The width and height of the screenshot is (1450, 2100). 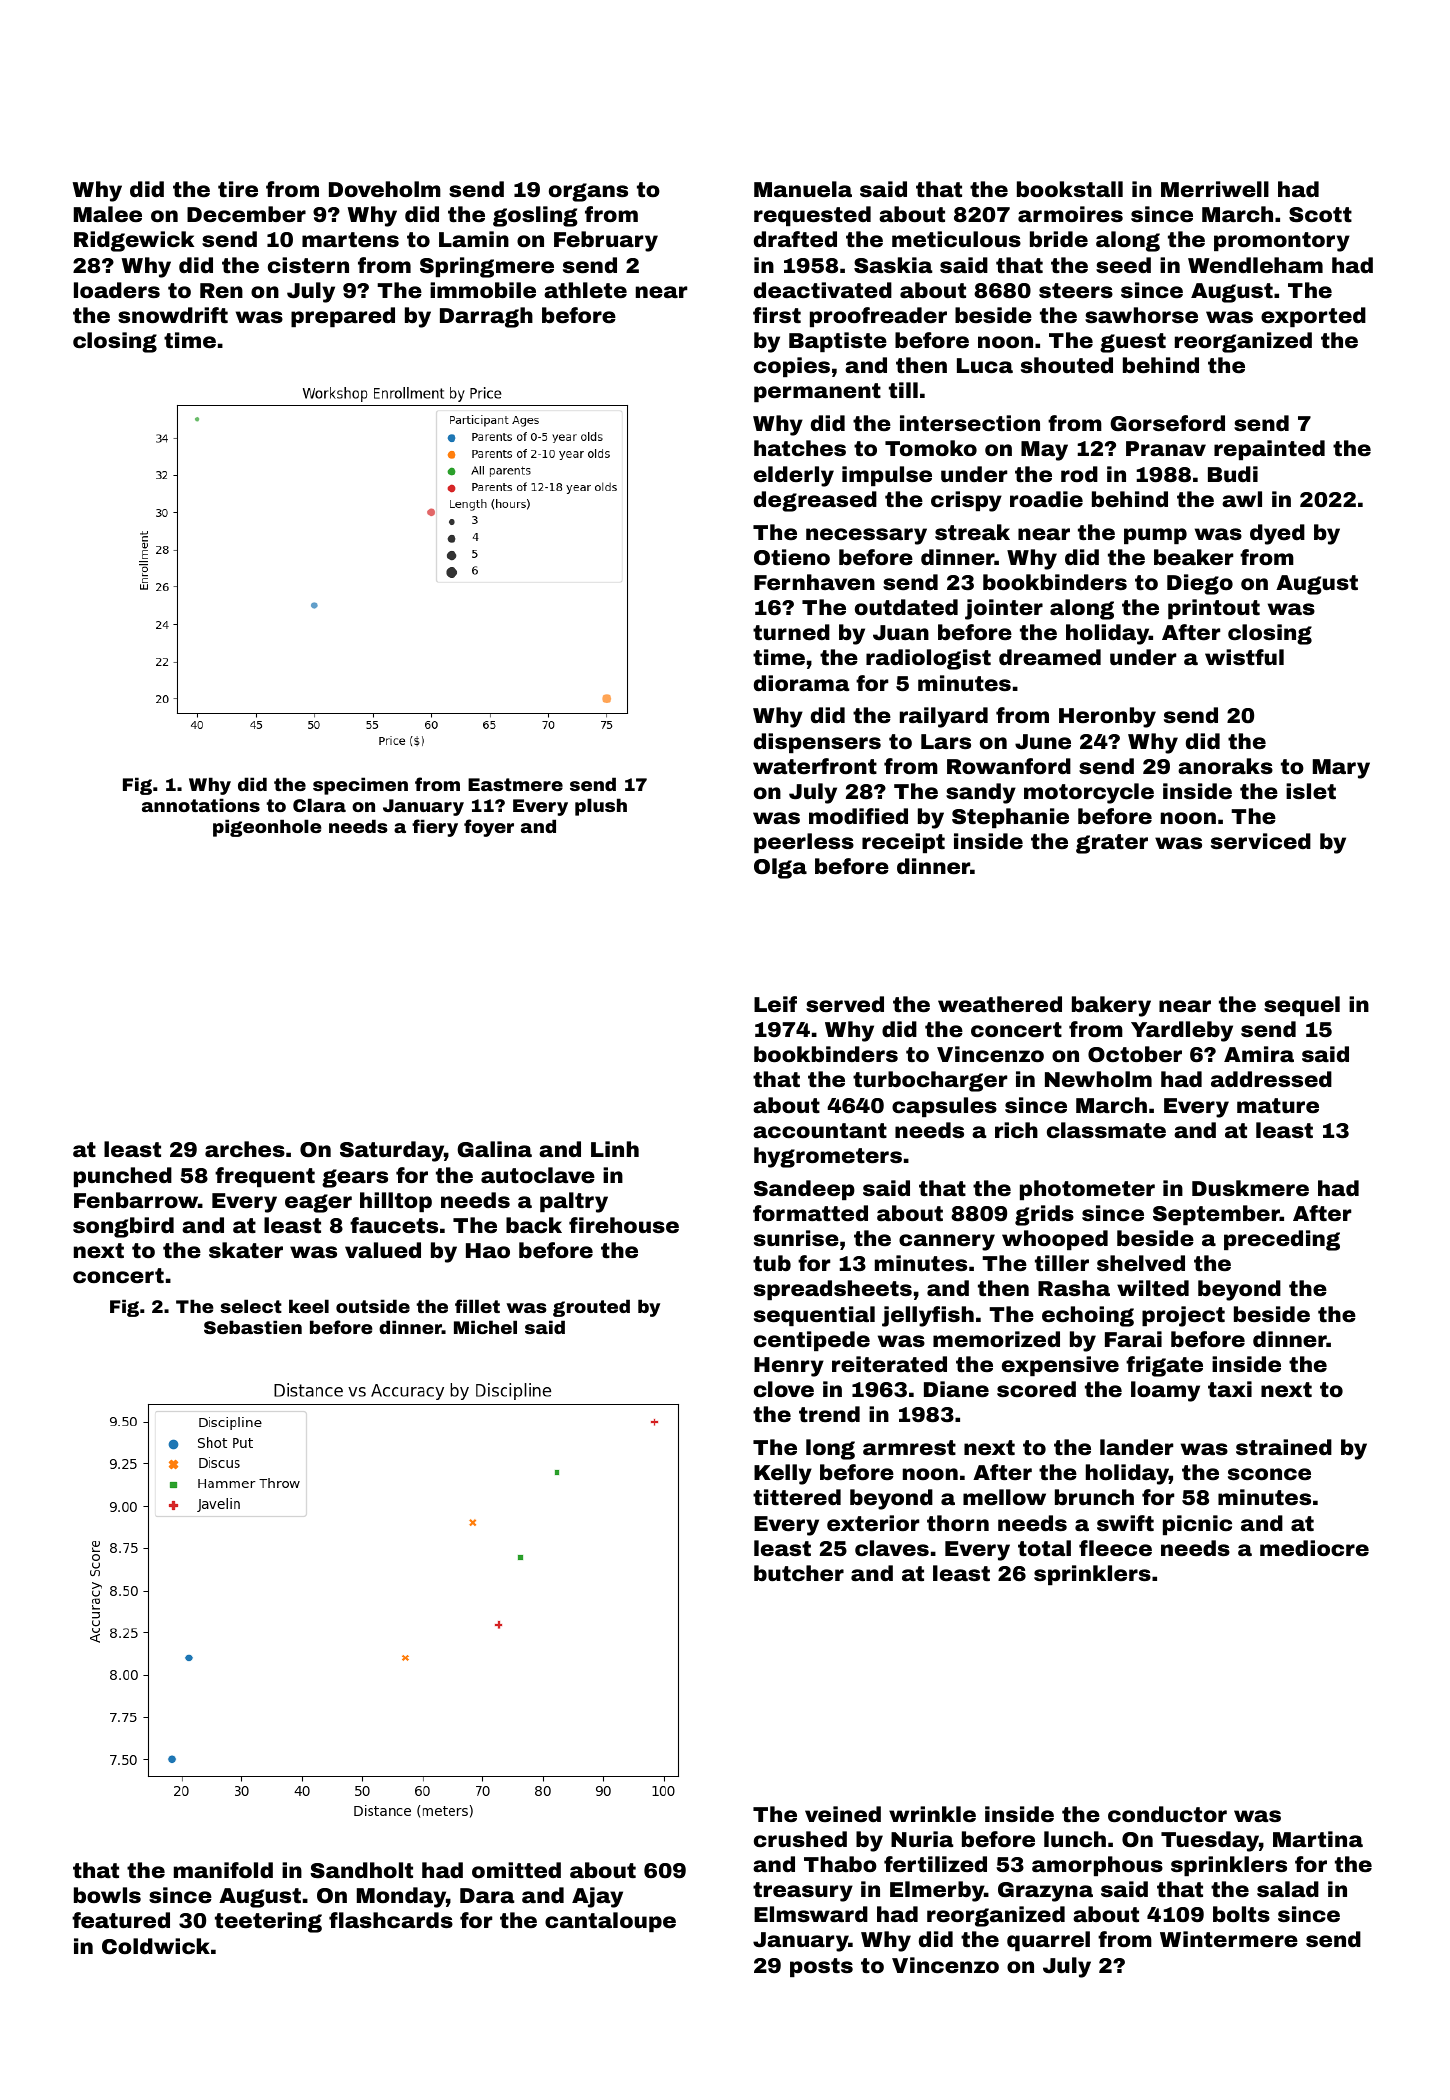 What do you see at coordinates (1016, 1130) in the screenshot?
I see `rich` at bounding box center [1016, 1130].
